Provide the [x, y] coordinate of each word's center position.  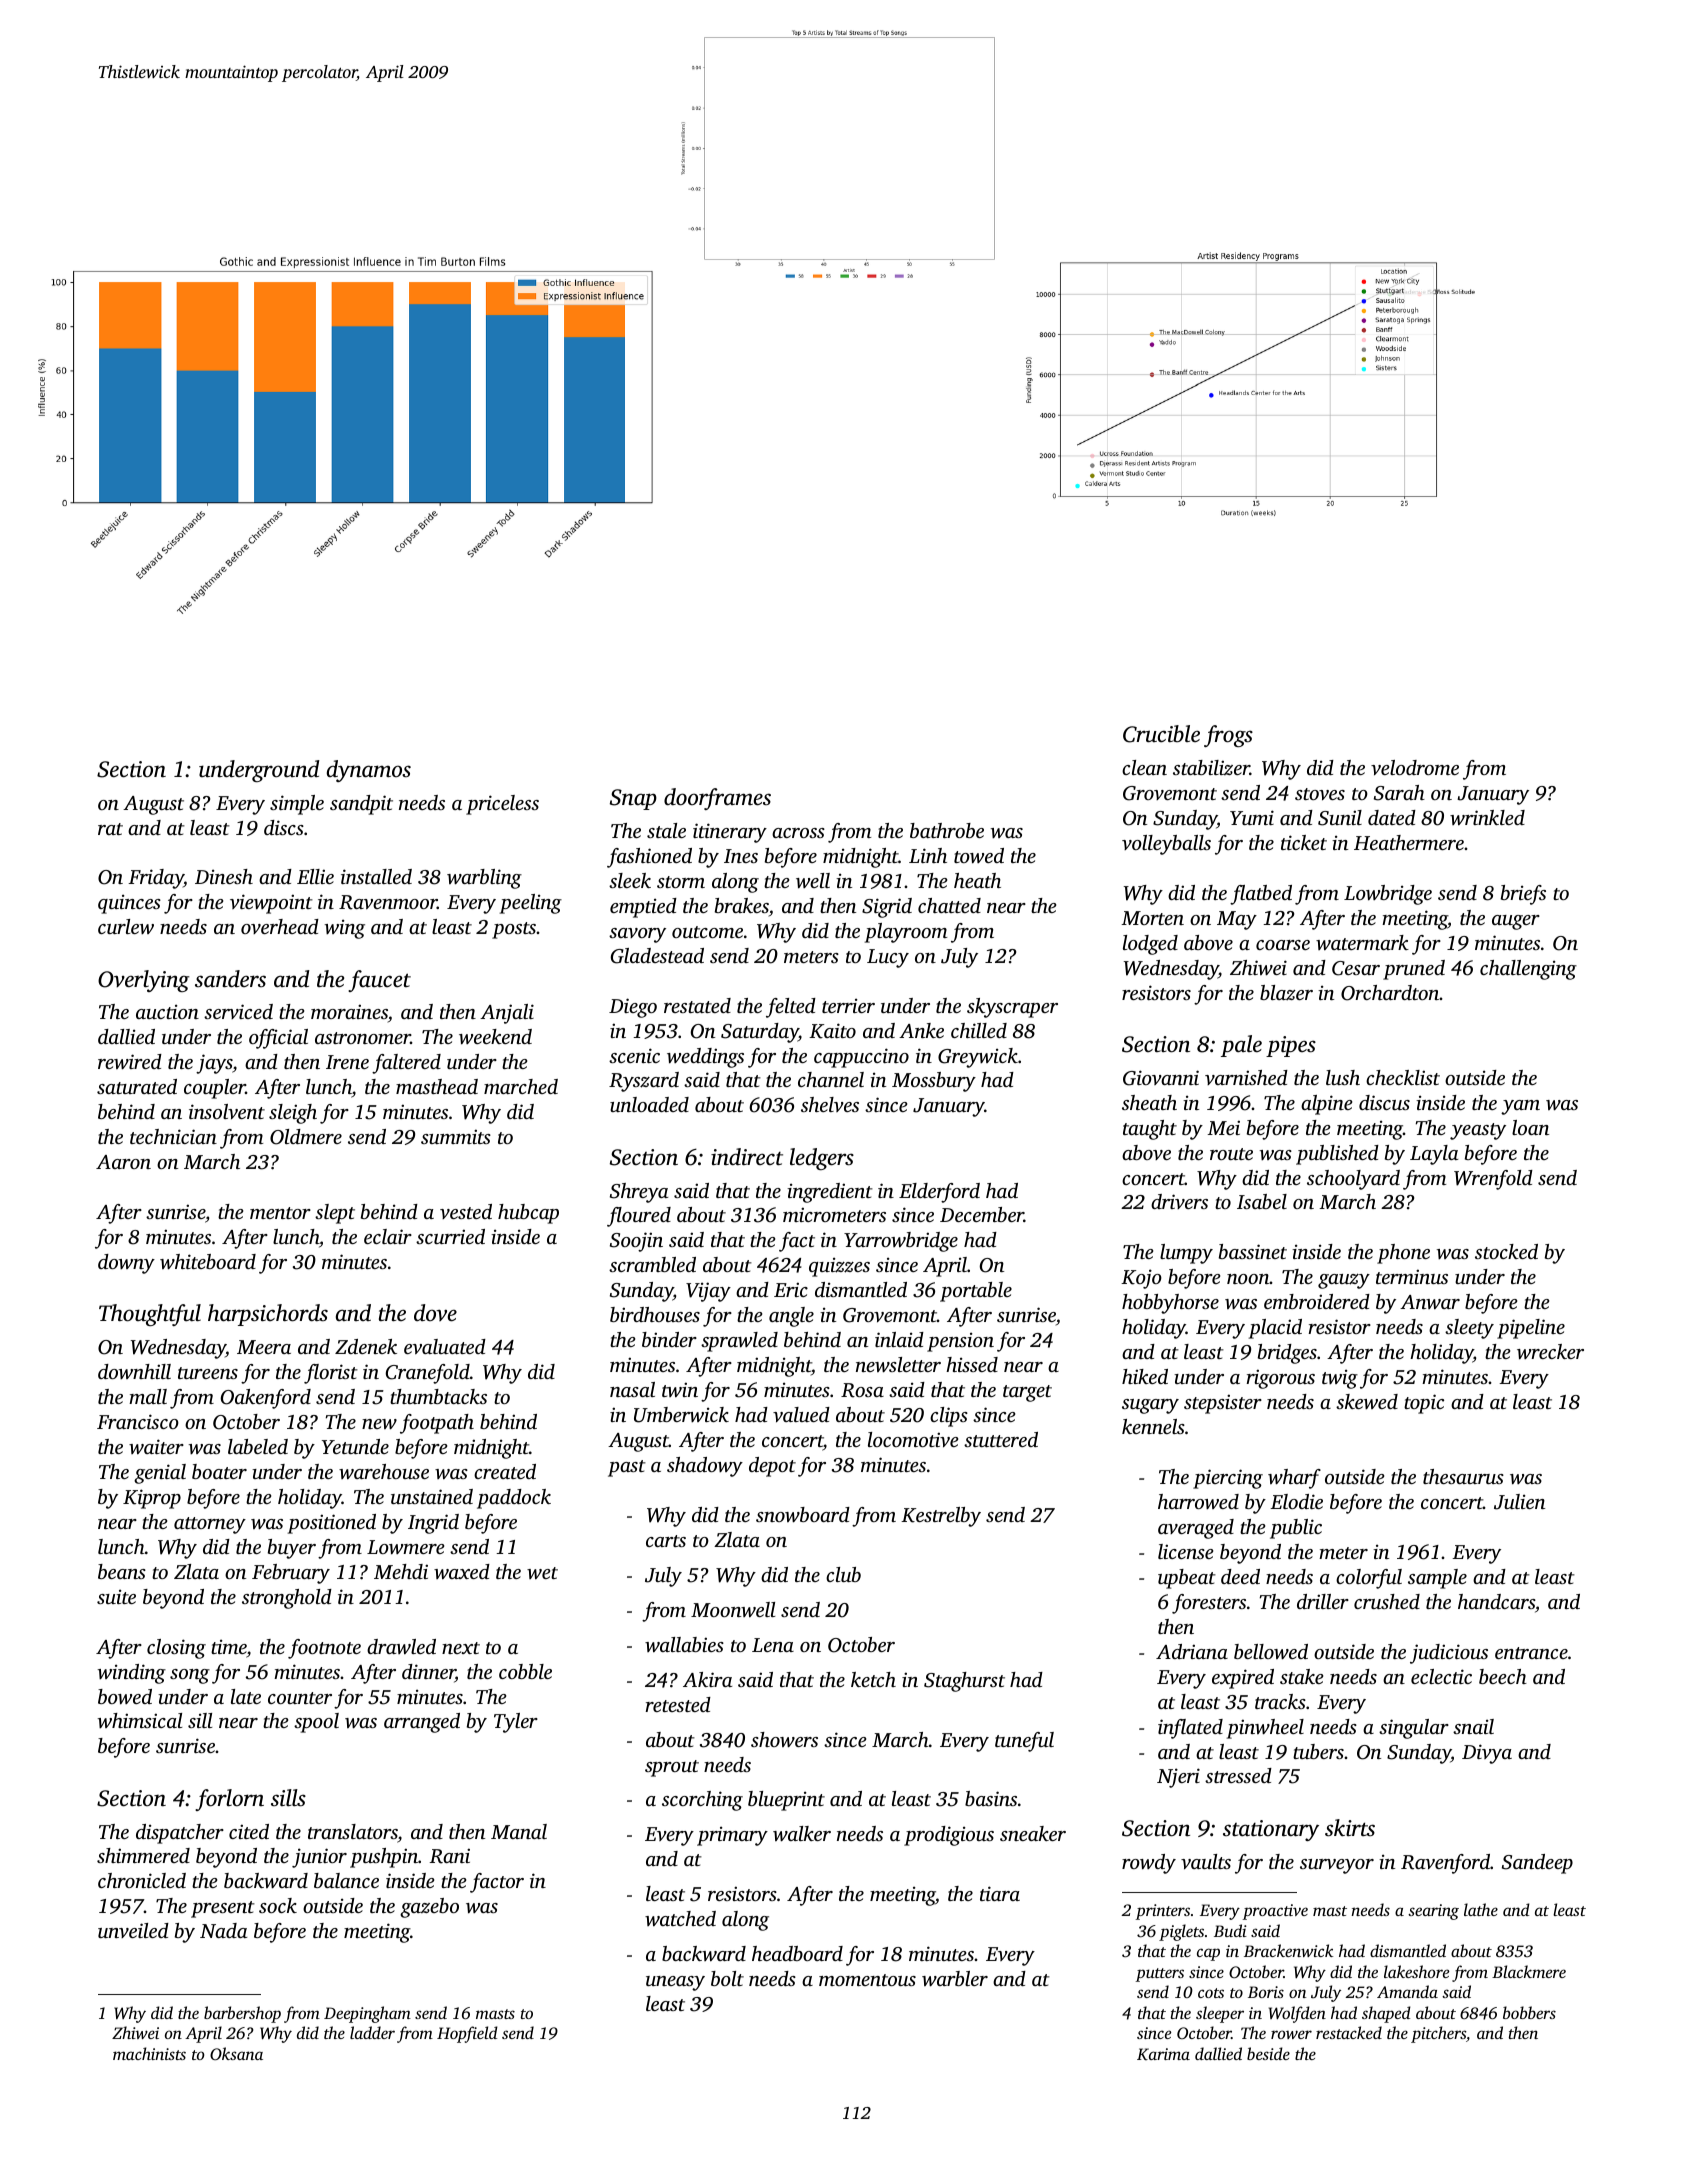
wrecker [1550, 1352]
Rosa [862, 1390]
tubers [1318, 1751]
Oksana [236, 2053]
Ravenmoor [388, 902]
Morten [1152, 918]
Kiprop [152, 1499]
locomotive [913, 1439]
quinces [129, 904]
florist [331, 1374]
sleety [1469, 1329]
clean [1144, 767]
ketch [873, 1679]
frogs [1228, 736]
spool [316, 1723]
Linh [928, 855]
